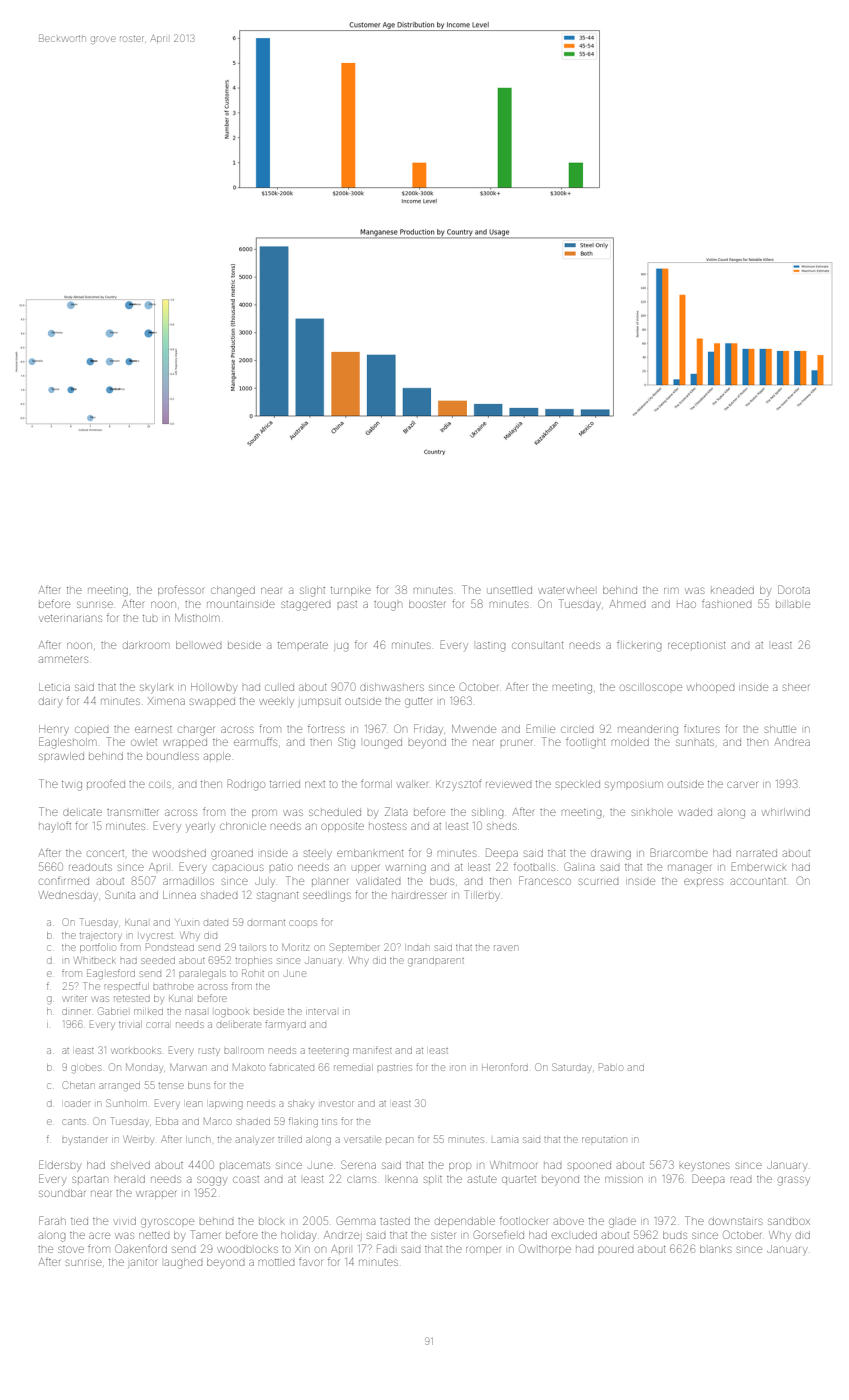 Image resolution: width=849 pixels, height=1400 pixels. What do you see at coordinates (759, 866) in the screenshot?
I see `Emberwick` at bounding box center [759, 866].
